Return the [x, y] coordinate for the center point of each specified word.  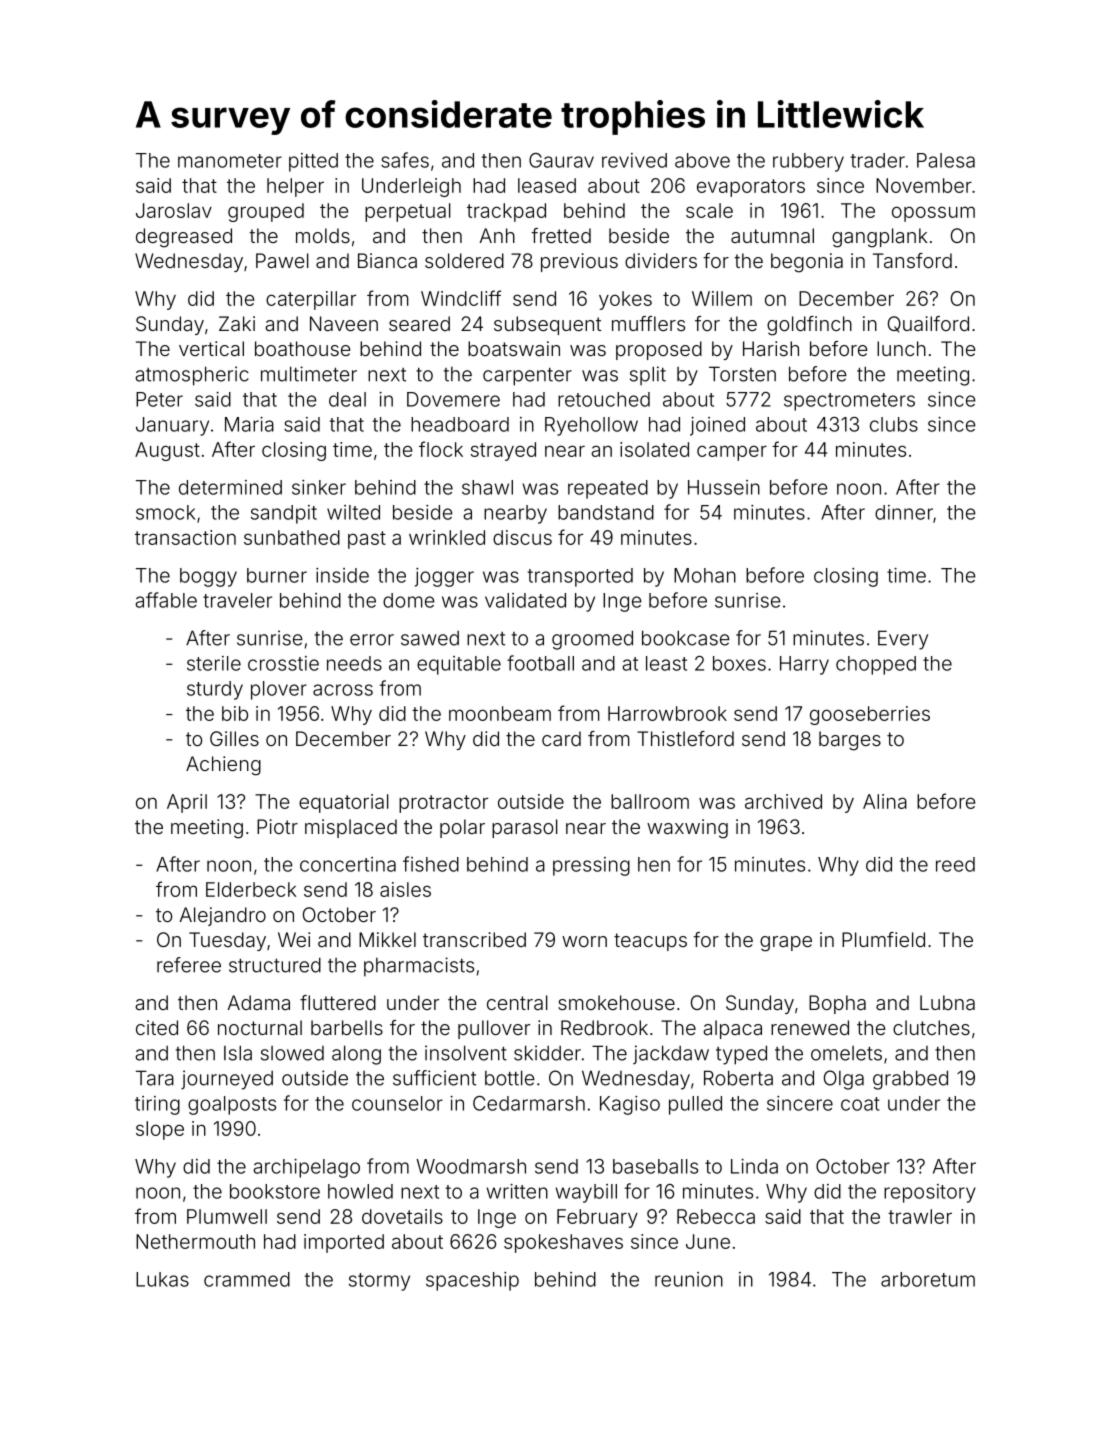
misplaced [351, 828]
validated [525, 600]
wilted [353, 512]
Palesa [946, 160]
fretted [561, 235]
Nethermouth [195, 1241]
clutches [931, 1027]
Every [903, 640]
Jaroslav [174, 210]
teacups [650, 942]
